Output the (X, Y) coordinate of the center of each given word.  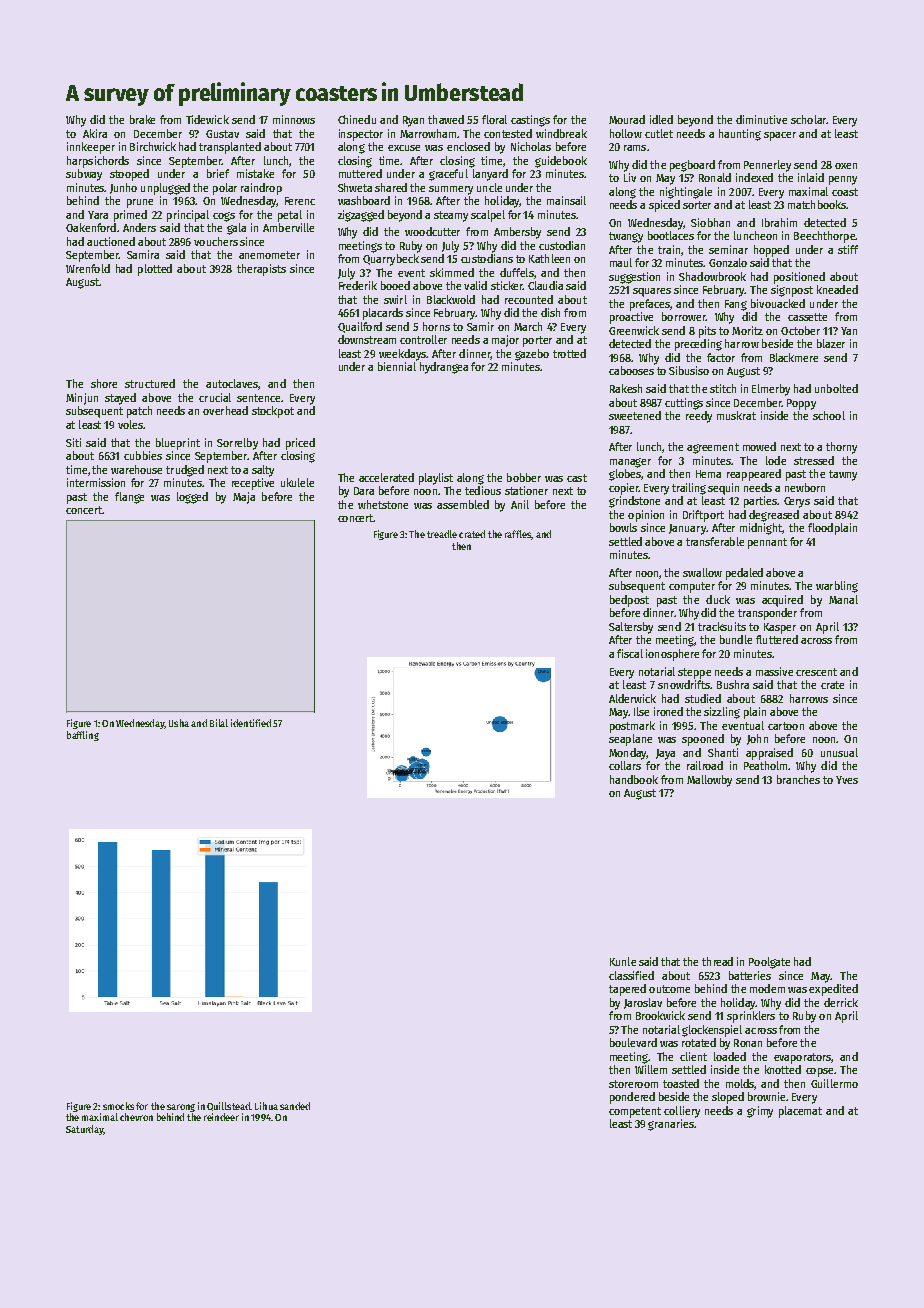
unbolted (836, 388)
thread (717, 961)
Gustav (222, 134)
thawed (446, 119)
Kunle (623, 961)
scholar (808, 119)
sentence (258, 398)
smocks (118, 1106)
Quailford (360, 327)
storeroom (633, 1084)
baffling (83, 736)
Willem (651, 1069)
